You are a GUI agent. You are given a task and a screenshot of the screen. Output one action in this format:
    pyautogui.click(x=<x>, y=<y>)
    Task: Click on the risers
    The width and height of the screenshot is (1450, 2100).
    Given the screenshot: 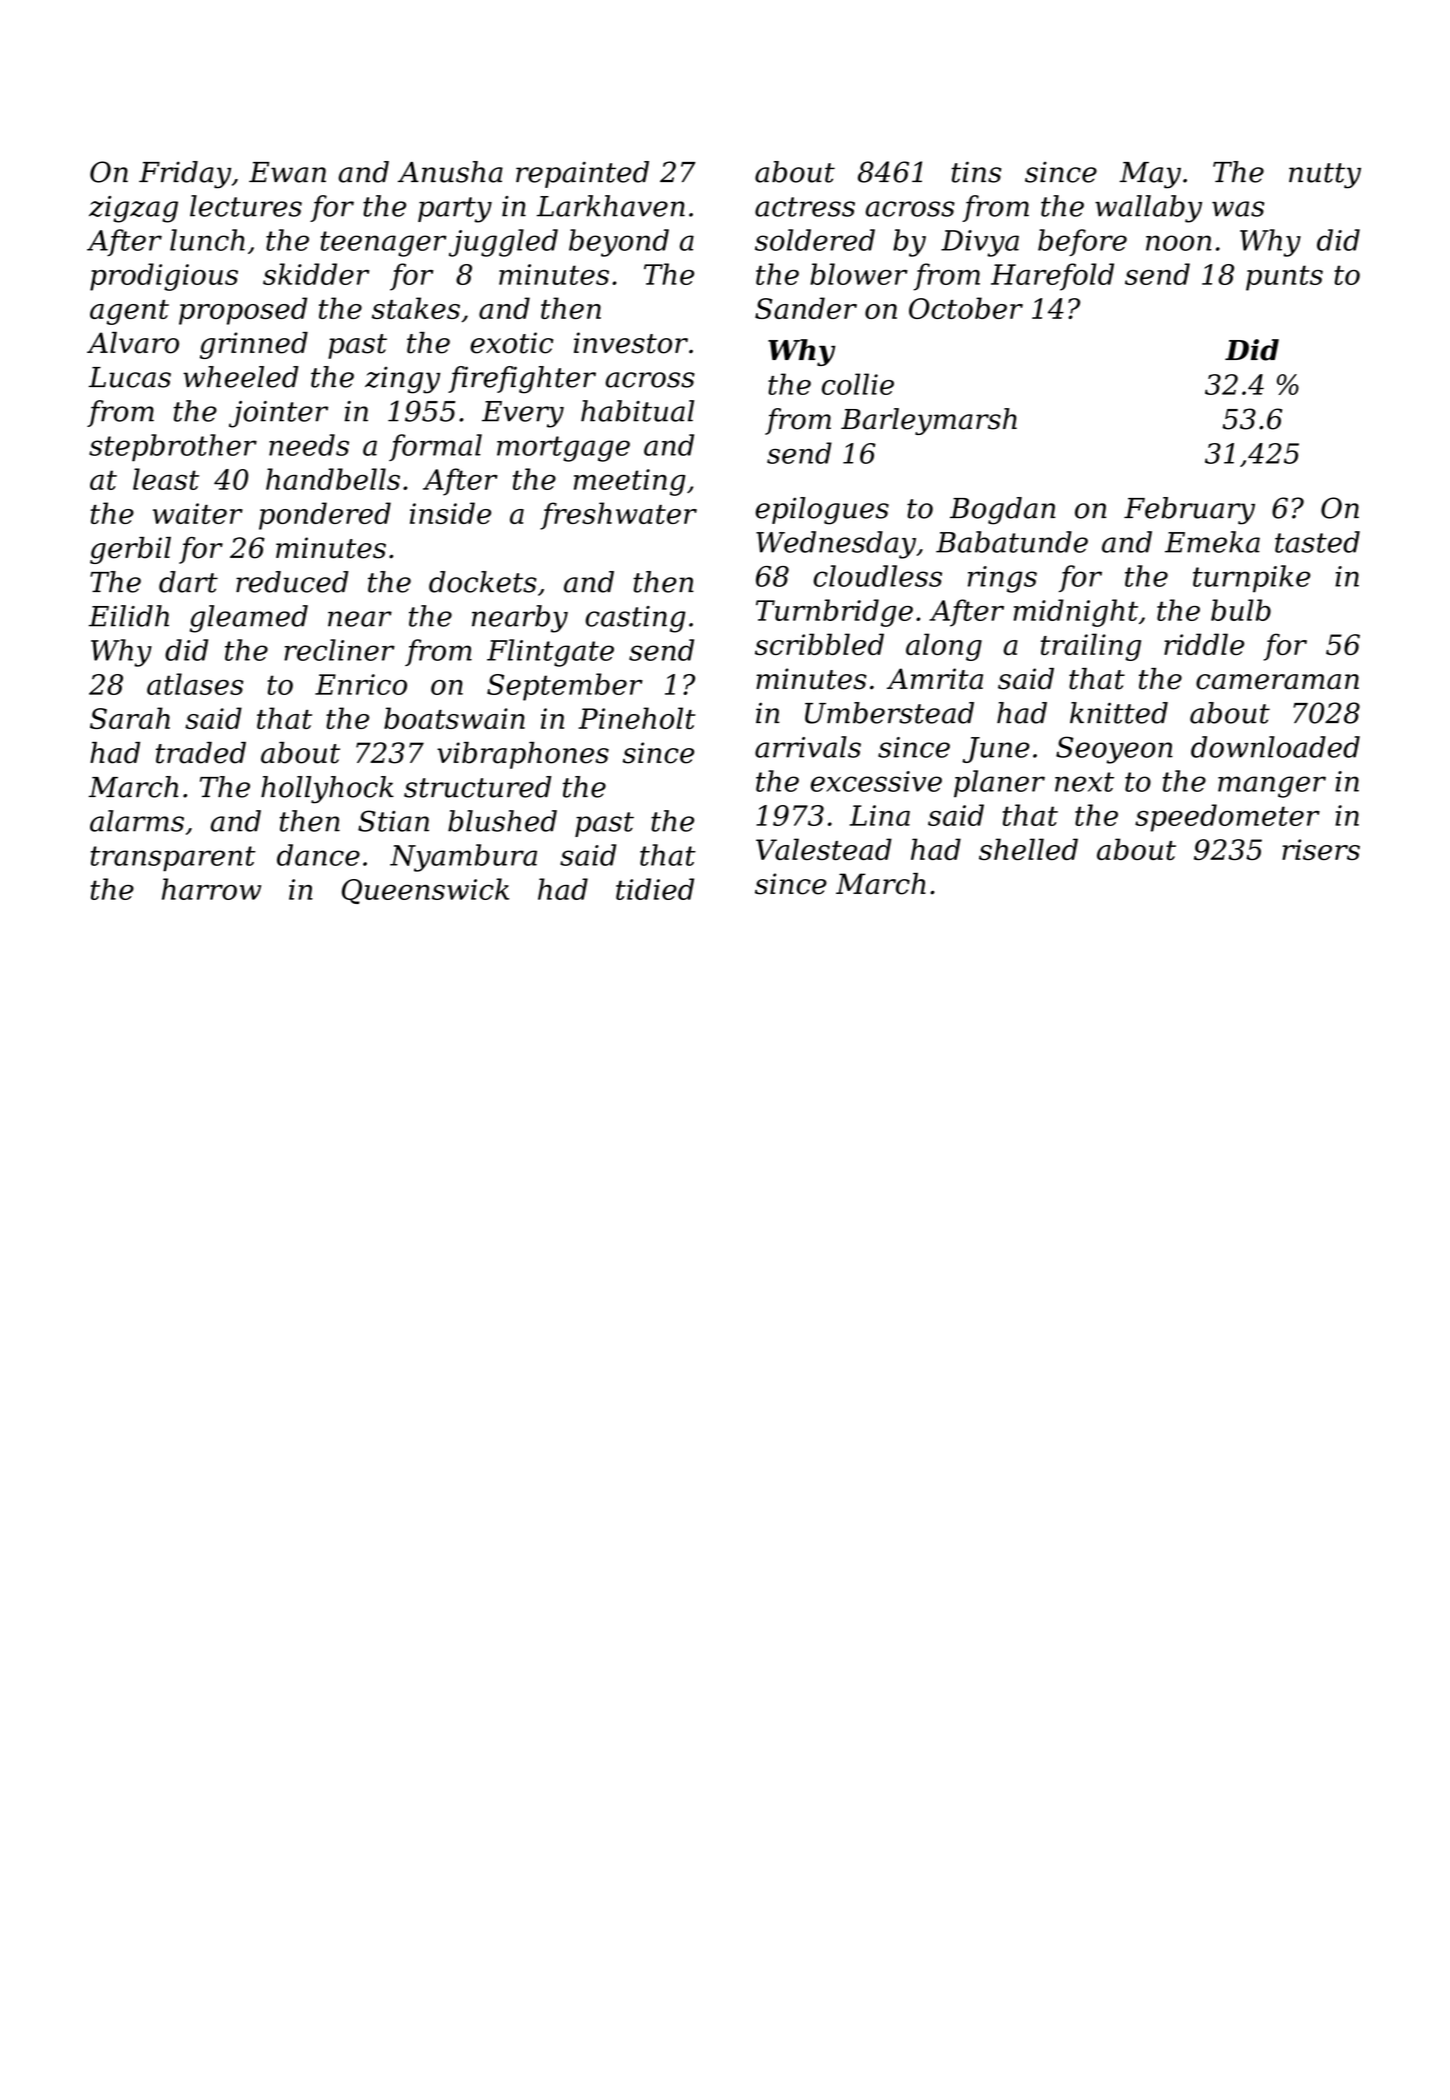 What is the action you would take?
    pyautogui.click(x=1321, y=849)
